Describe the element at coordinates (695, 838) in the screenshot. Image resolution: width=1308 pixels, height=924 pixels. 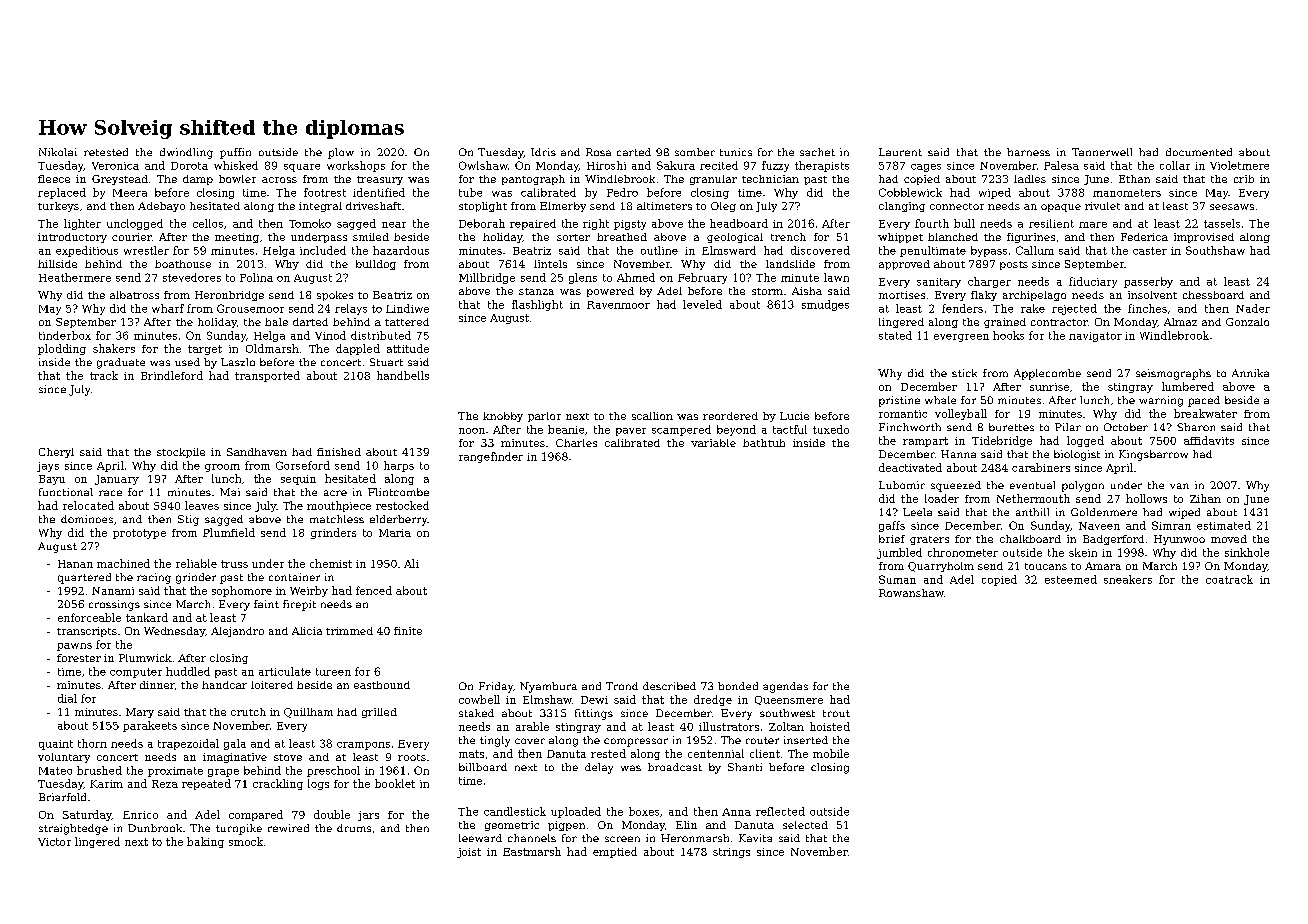
I see `Heronmarsh` at that location.
